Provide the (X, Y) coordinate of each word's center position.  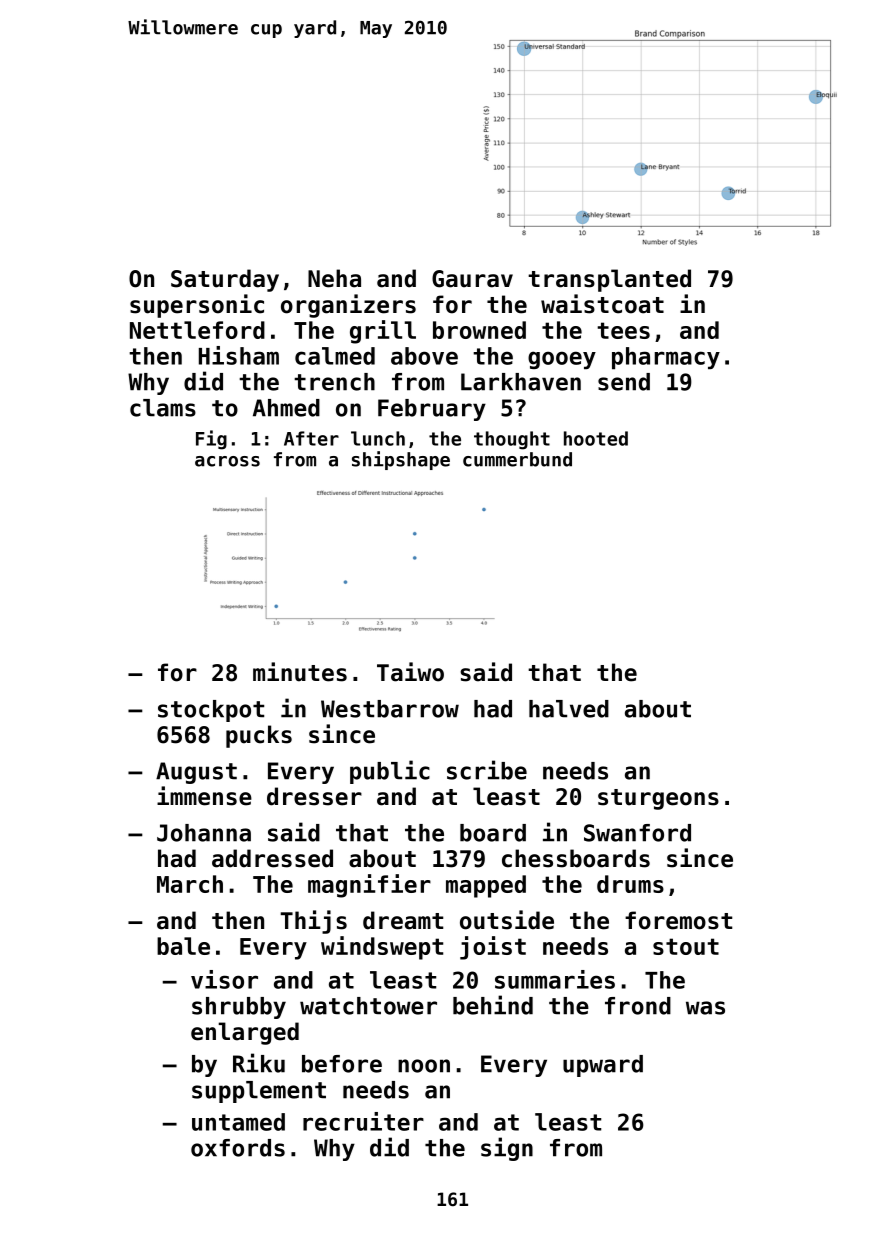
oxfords (238, 1148)
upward (603, 1066)
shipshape (401, 460)
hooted (596, 438)
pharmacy (666, 358)
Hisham (239, 355)
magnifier (369, 886)
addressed (272, 858)
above (424, 356)
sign (507, 1149)
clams (163, 408)
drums (630, 884)
